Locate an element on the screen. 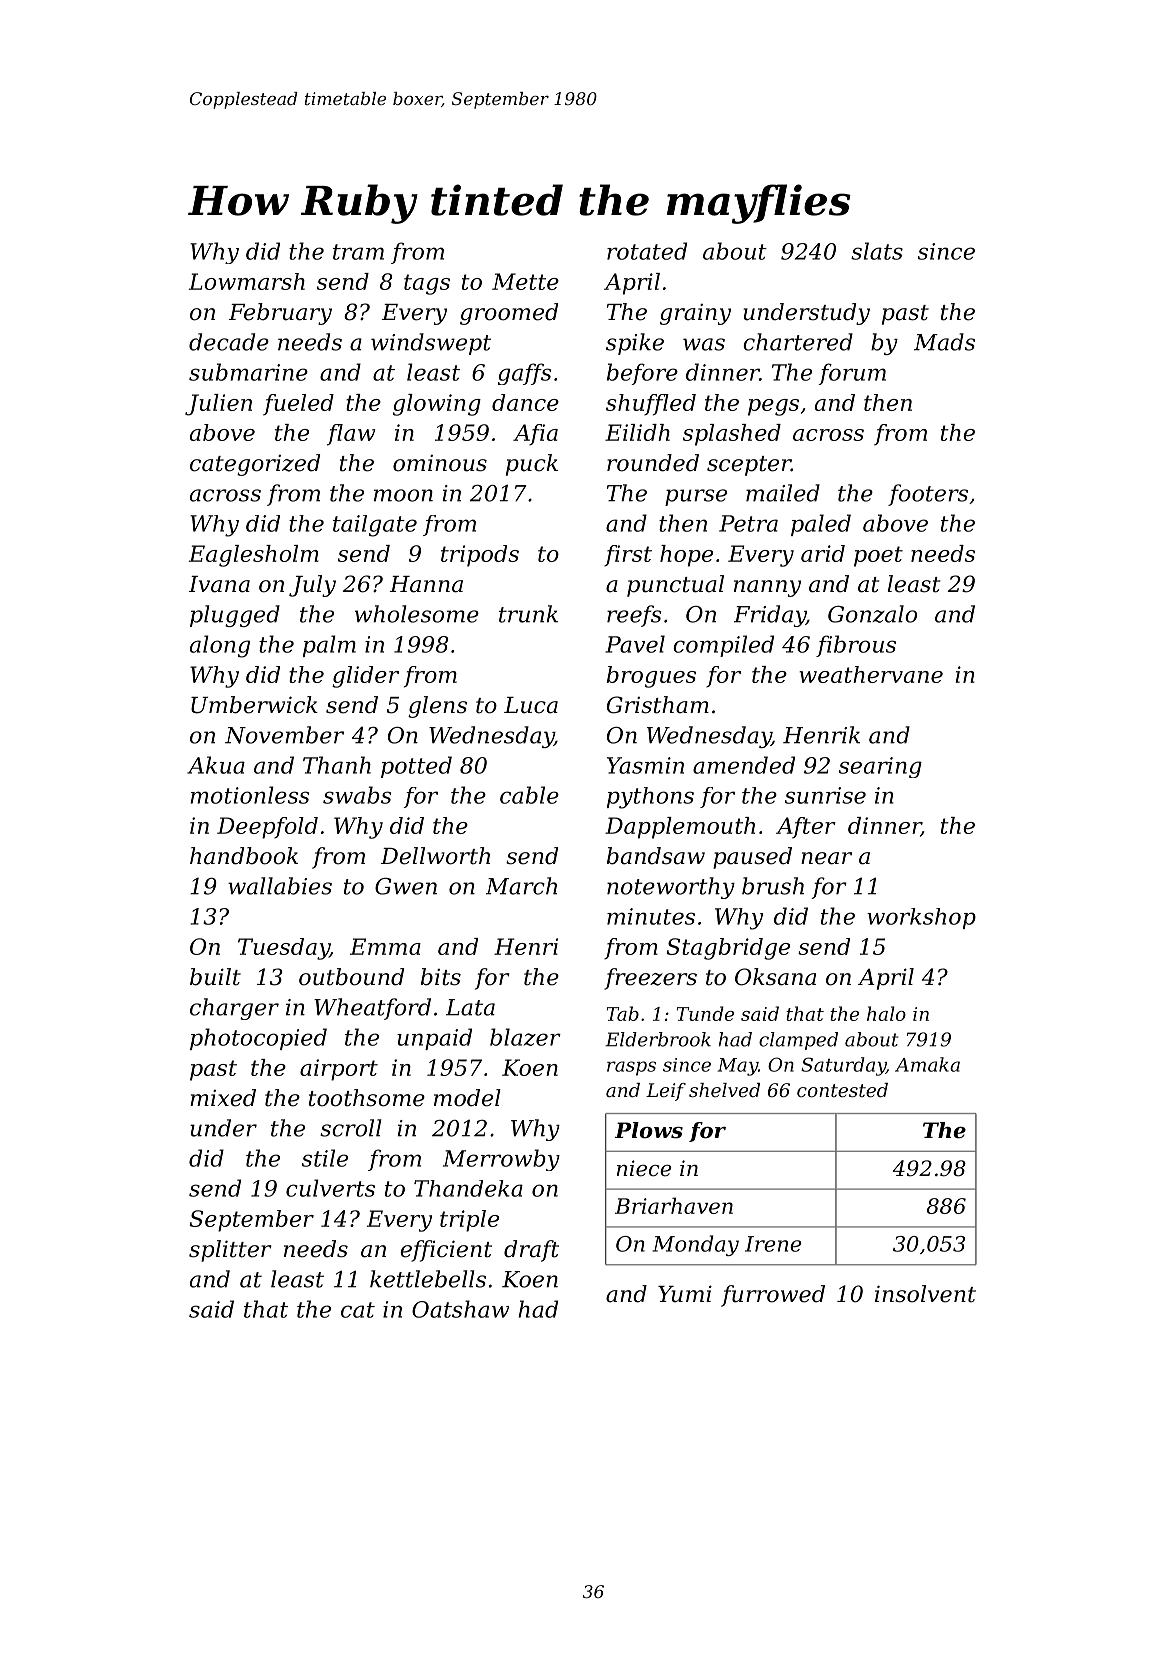 The width and height of the screenshot is (1165, 1654). charger is located at coordinates (234, 1009).
